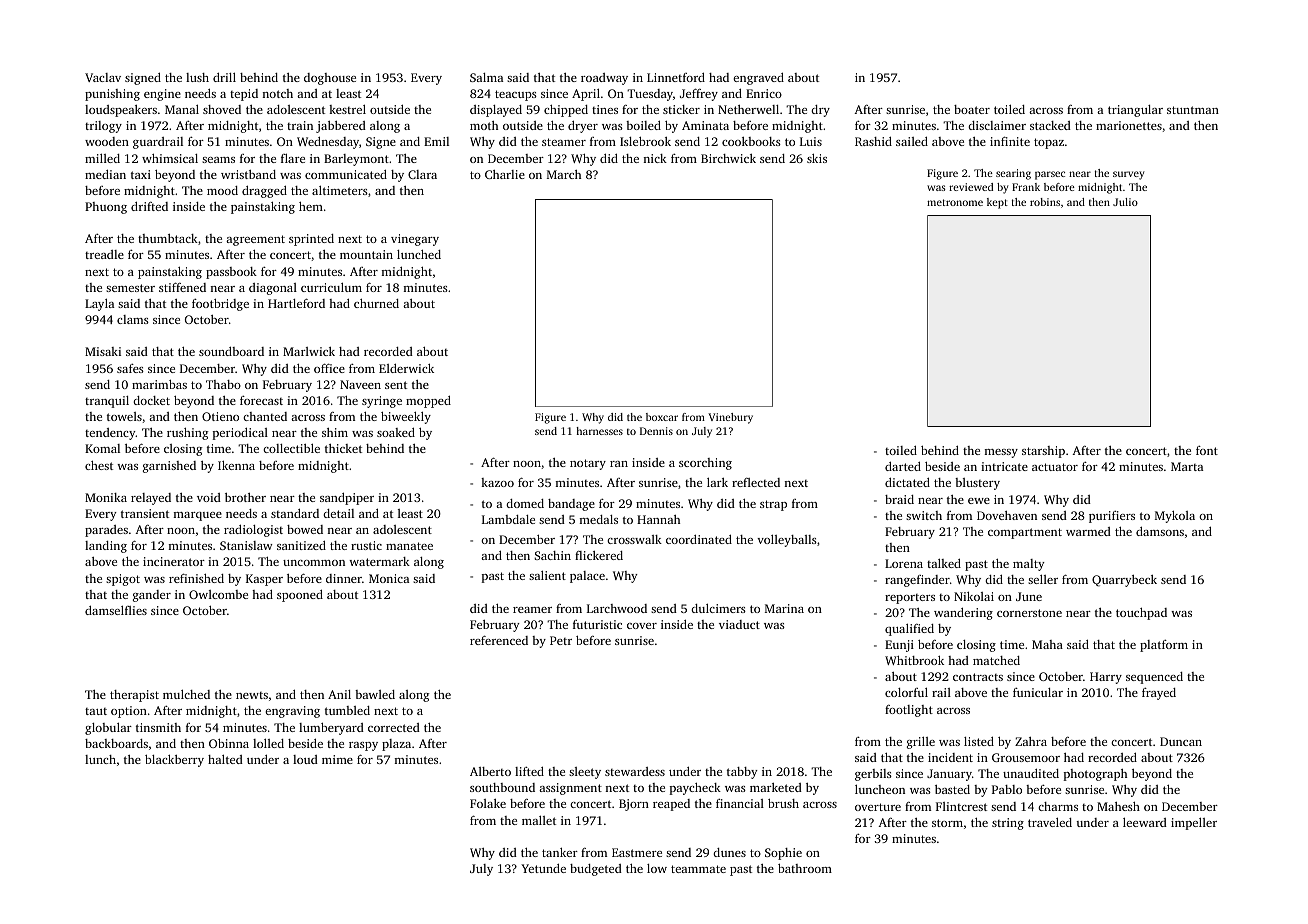 This document has height=924, width=1308. I want to click on coordinated, so click(699, 539).
